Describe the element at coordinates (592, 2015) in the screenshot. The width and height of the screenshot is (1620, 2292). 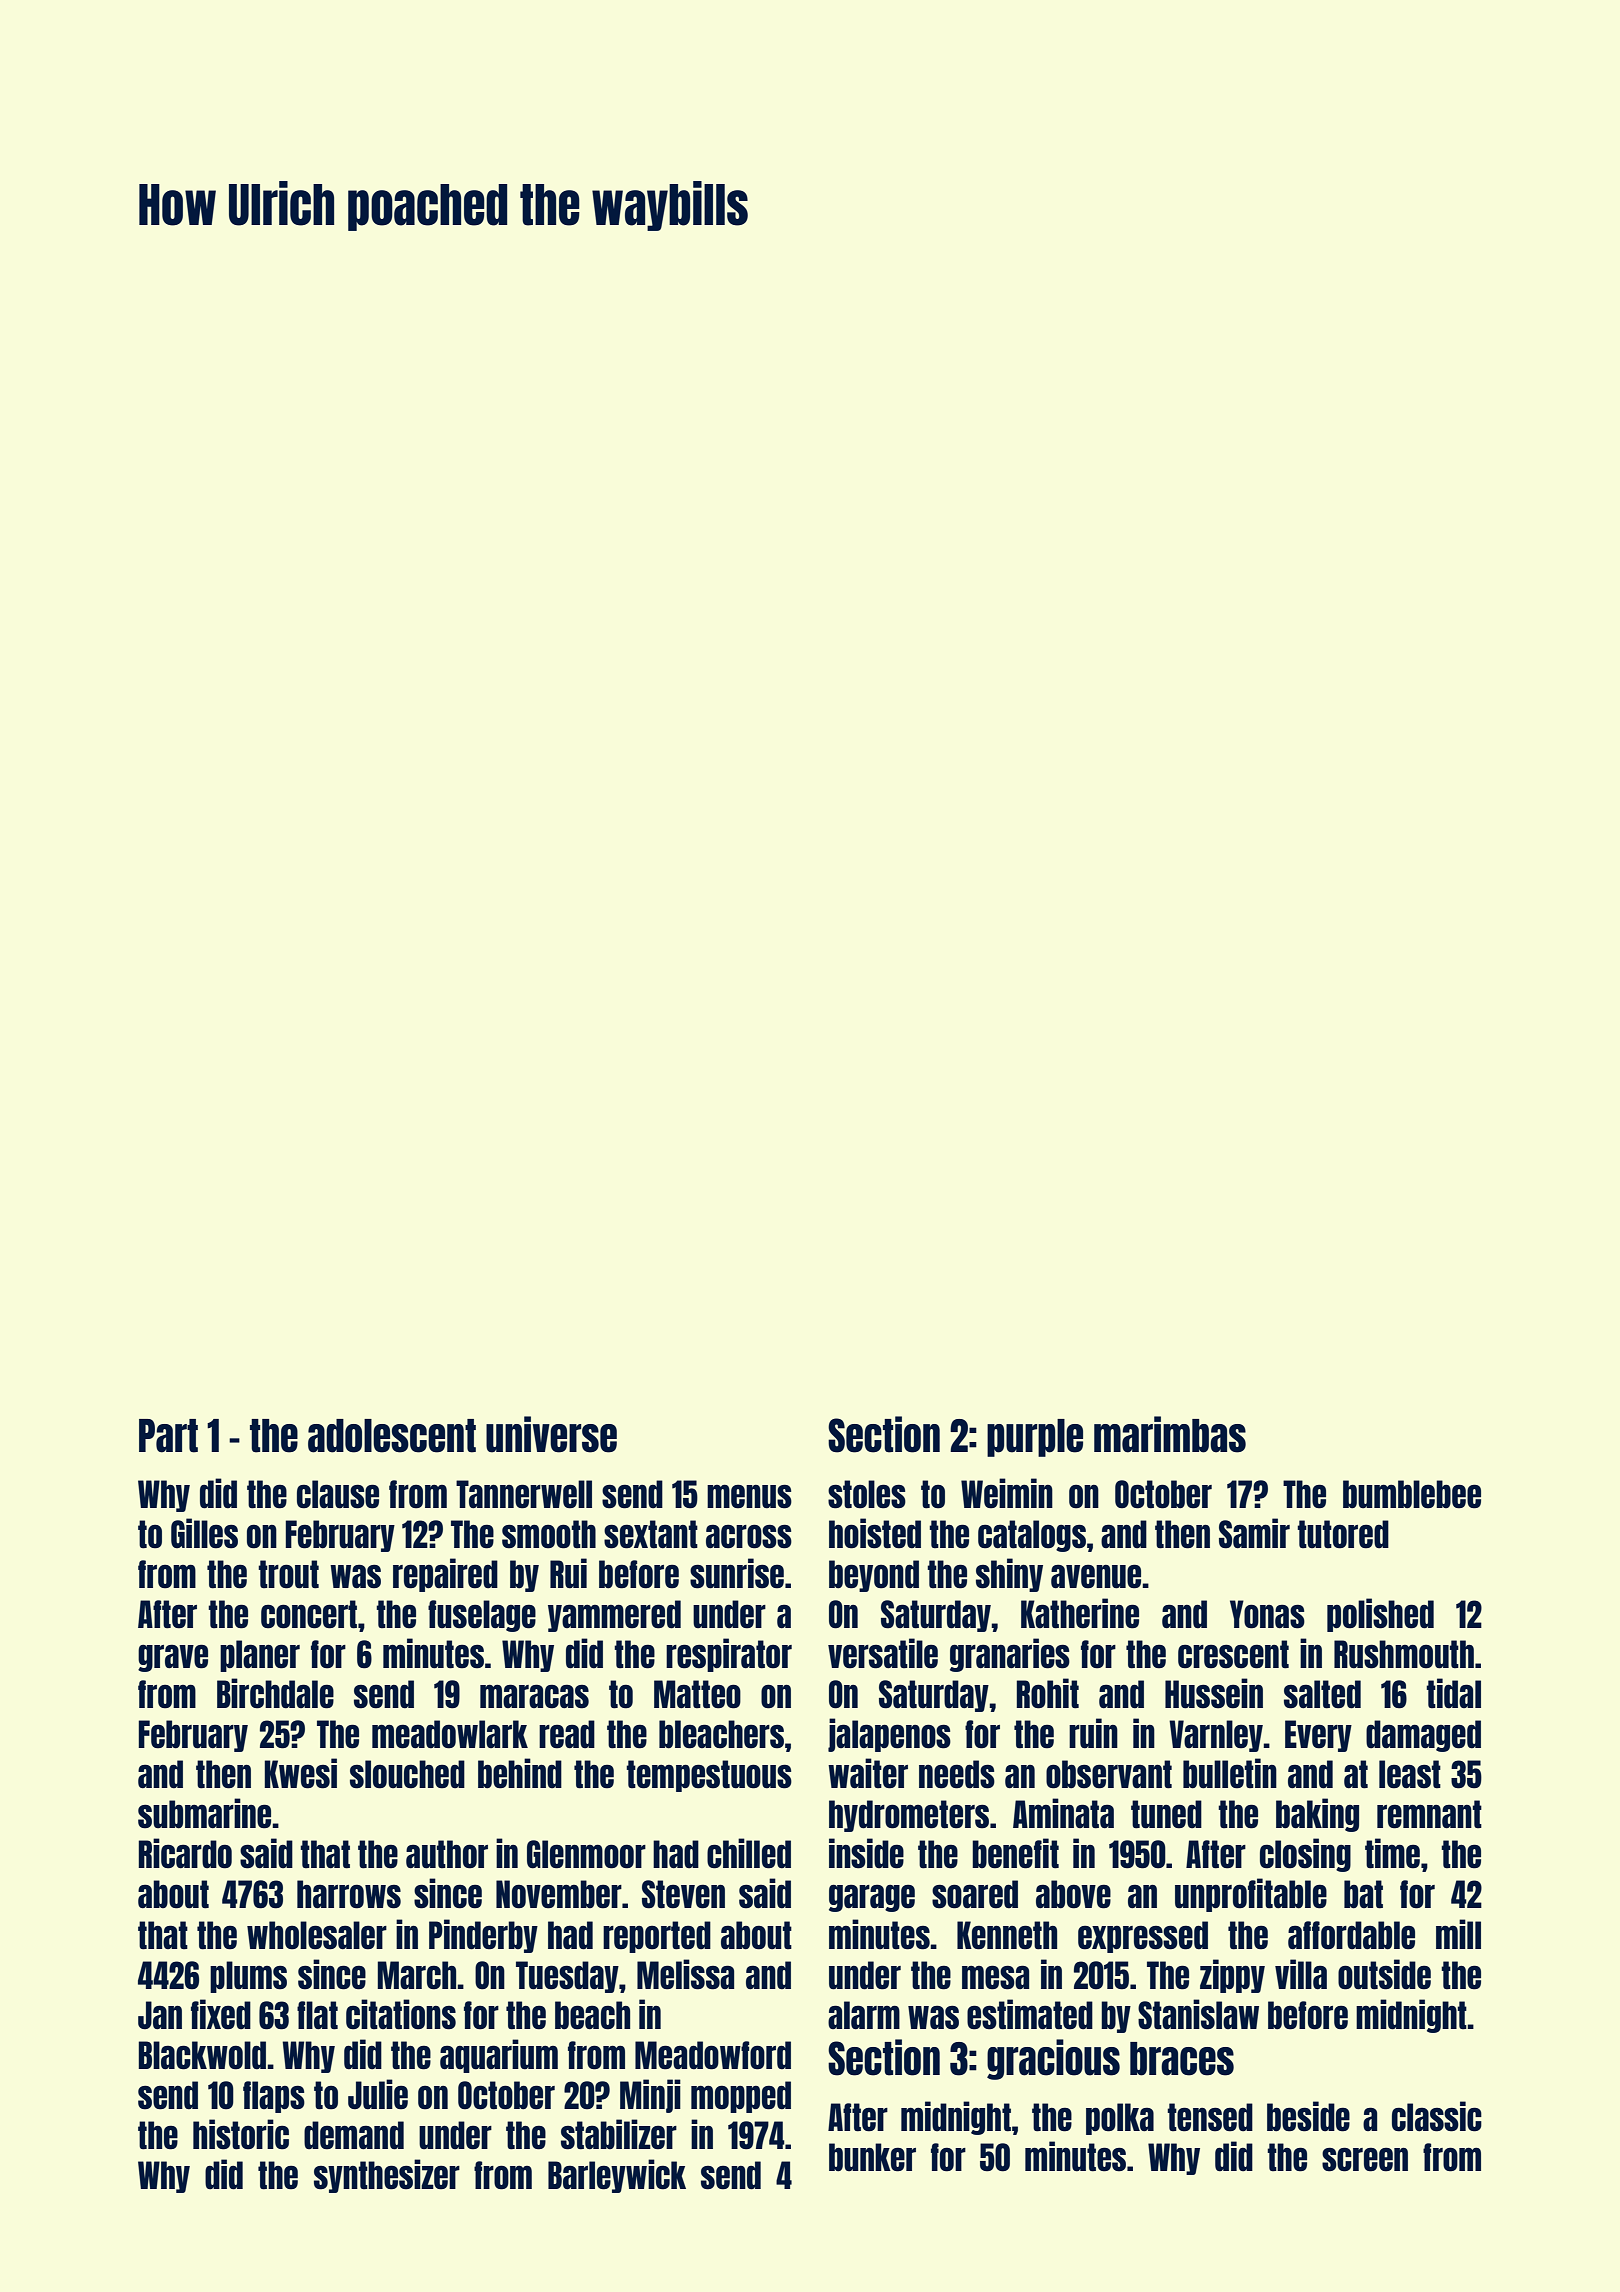
I see `beach` at that location.
